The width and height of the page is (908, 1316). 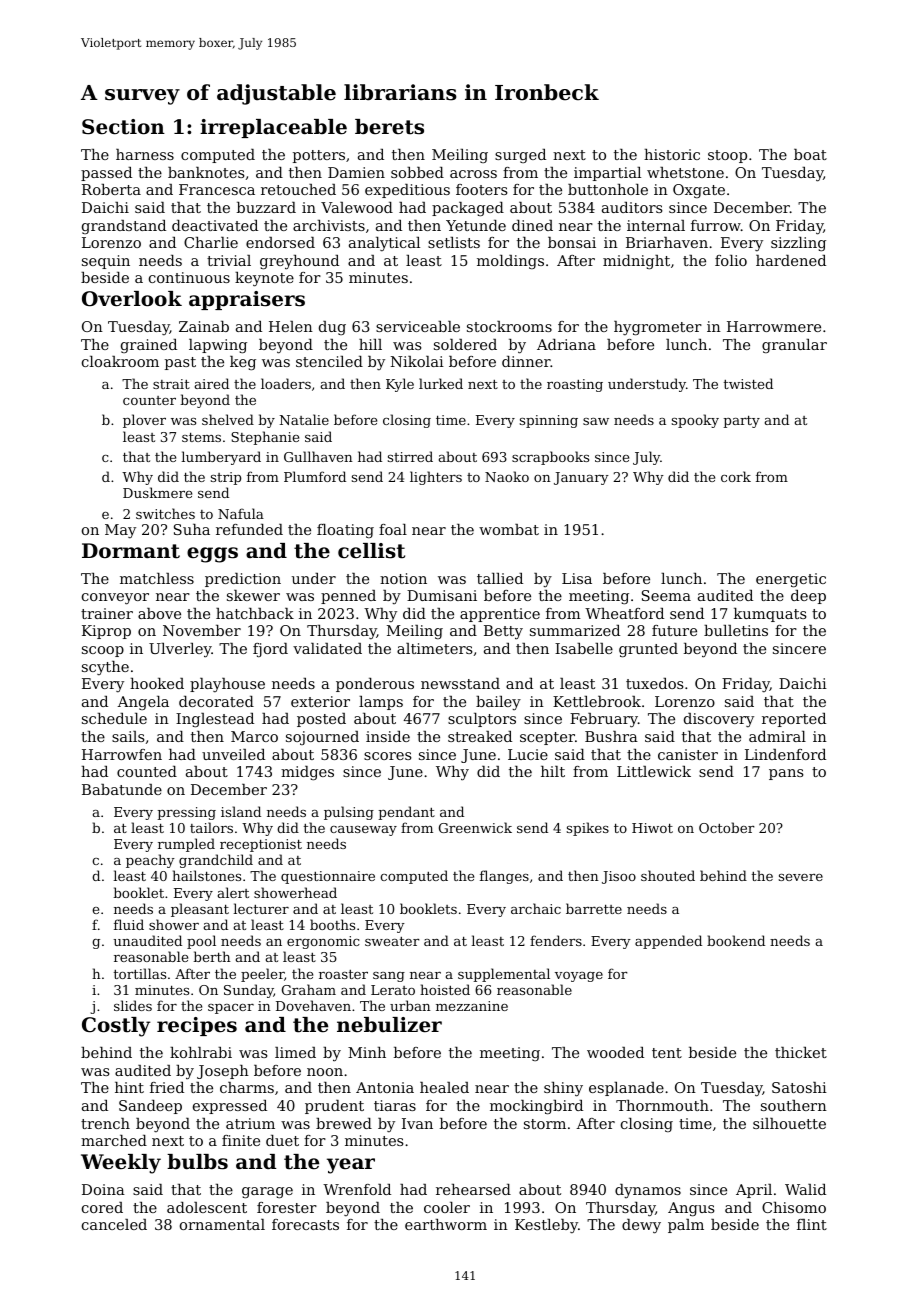 What do you see at coordinates (273, 128) in the page?
I see `irreplaceable` at bounding box center [273, 128].
